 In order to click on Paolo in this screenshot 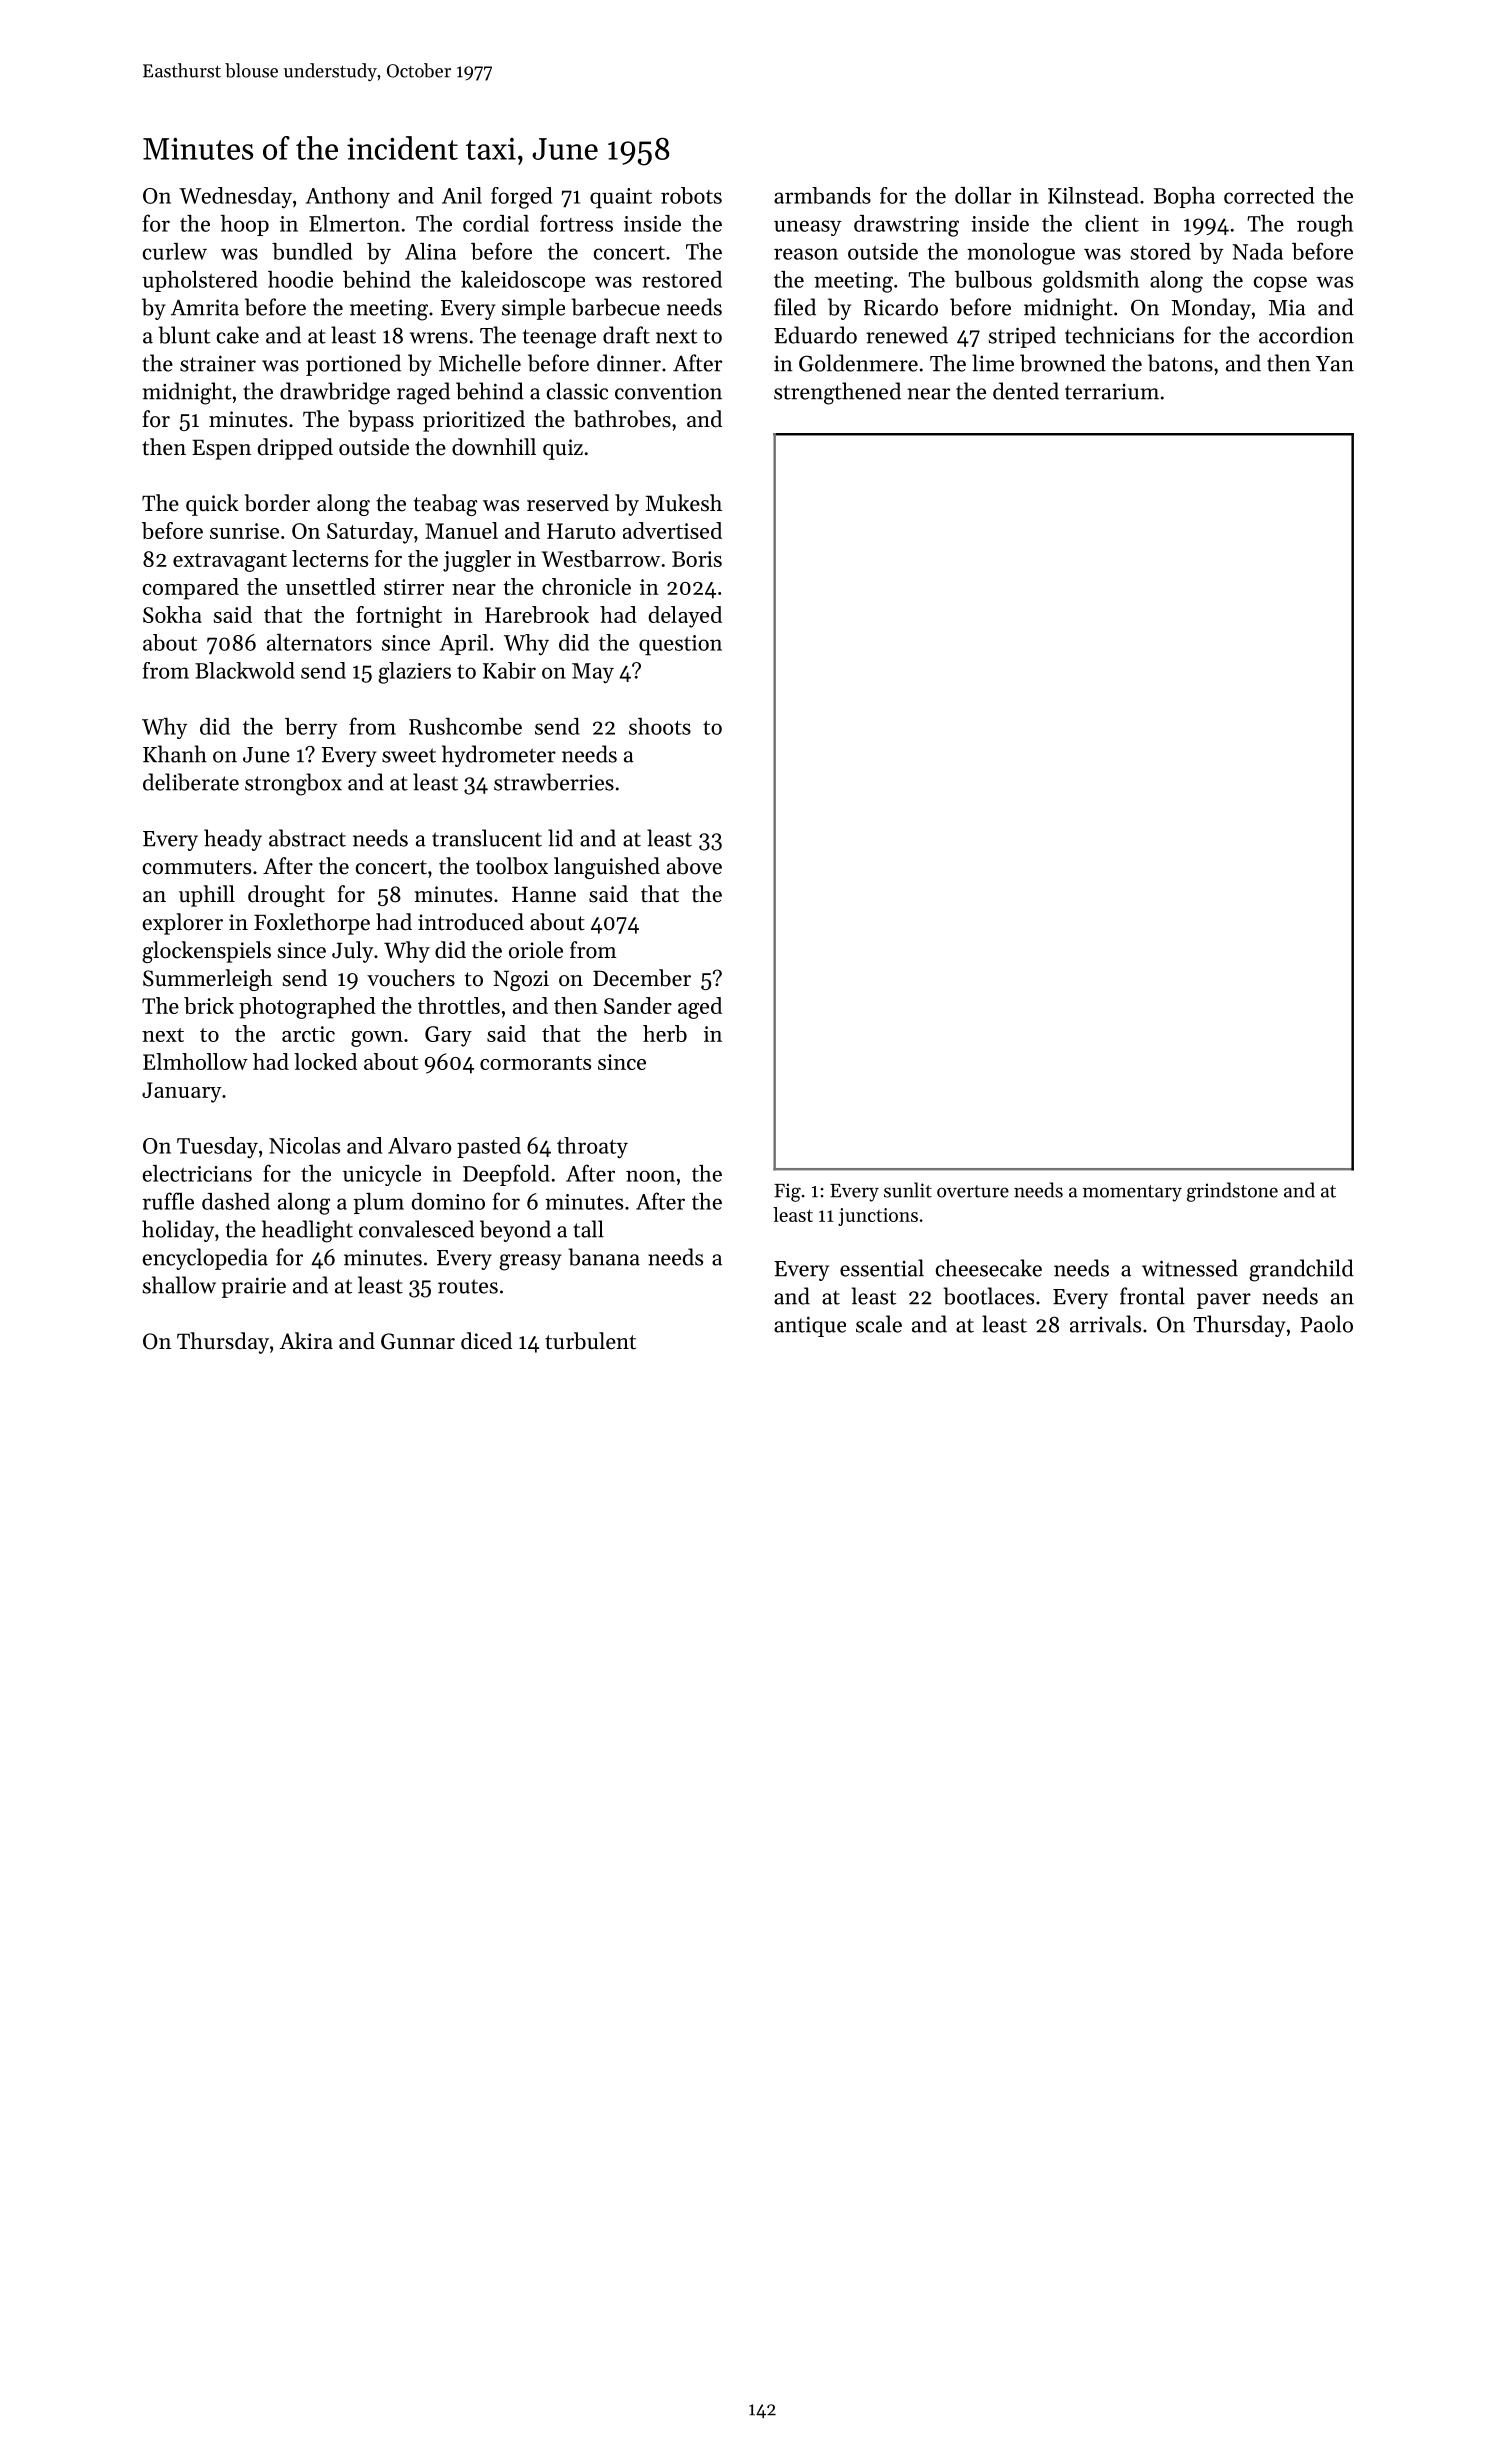, I will do `click(1326, 1324)`.
